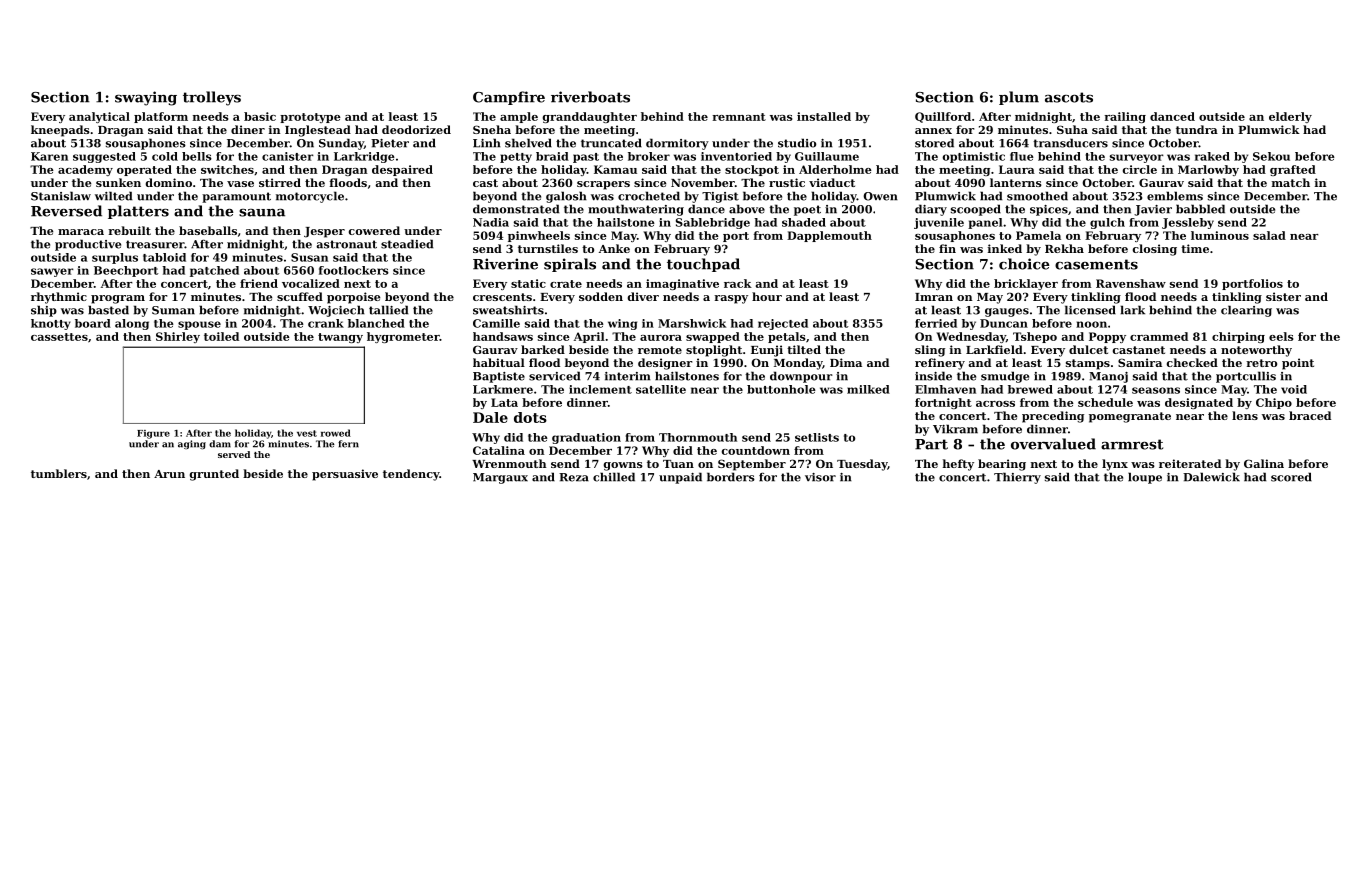 The height and width of the screenshot is (887, 1372). Describe the element at coordinates (600, 389) in the screenshot. I see `inclement` at that location.
